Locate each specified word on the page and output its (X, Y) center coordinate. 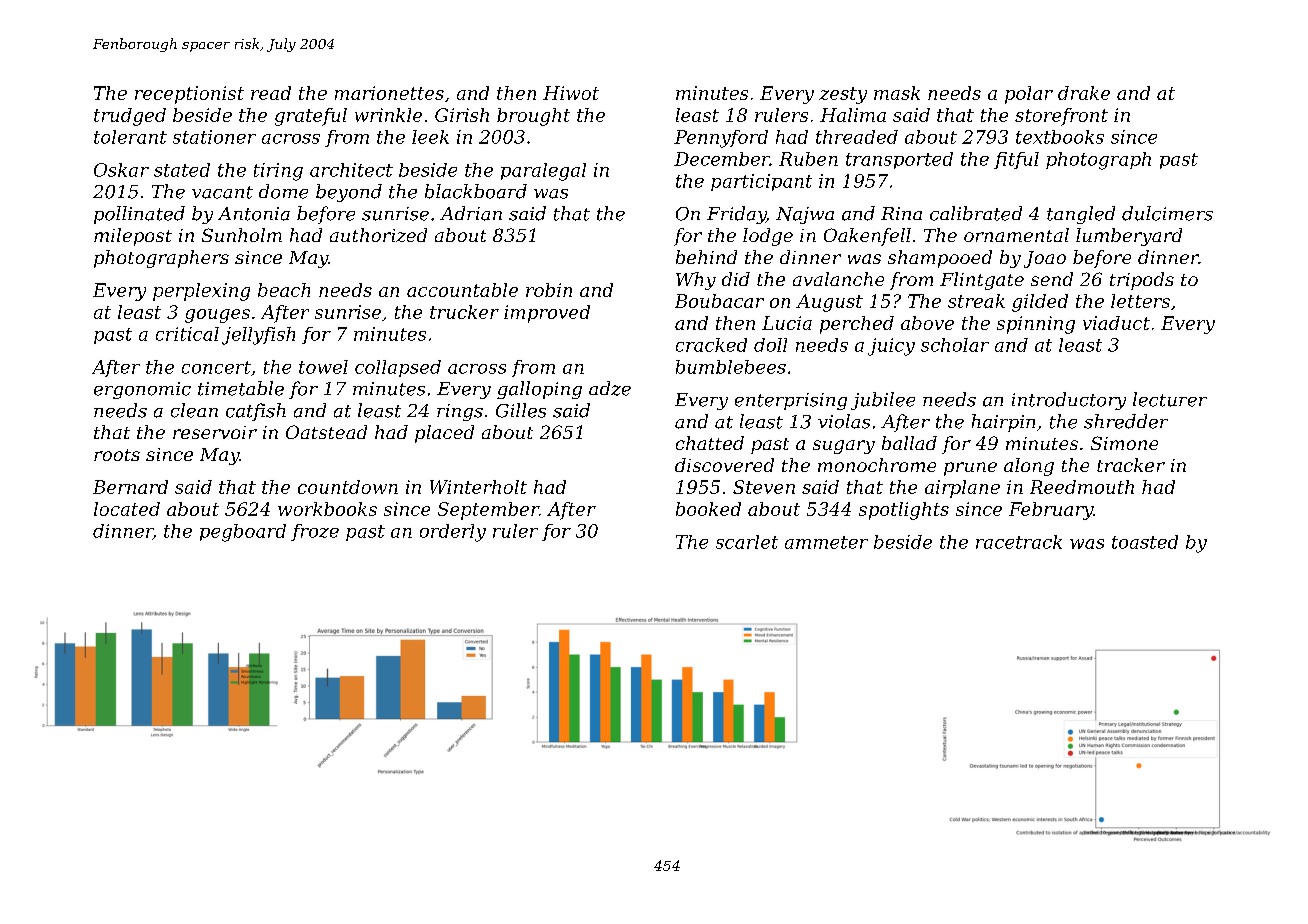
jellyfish (258, 336)
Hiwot (571, 93)
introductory (1069, 401)
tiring (278, 172)
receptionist (189, 95)
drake (1084, 93)
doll (770, 345)
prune (970, 469)
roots (117, 455)
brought (533, 117)
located (127, 509)
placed (444, 434)
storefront (1061, 117)
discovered (724, 465)
